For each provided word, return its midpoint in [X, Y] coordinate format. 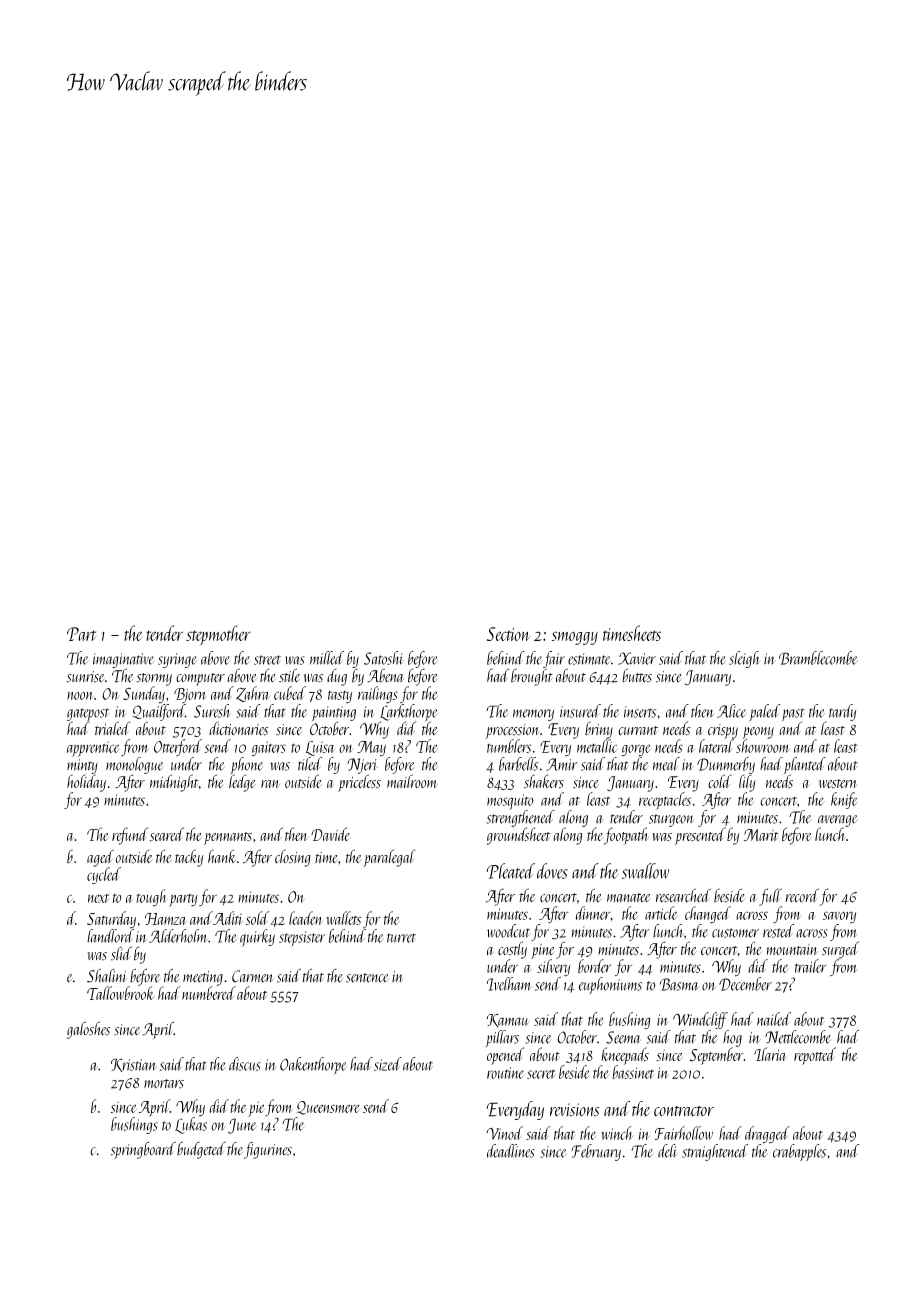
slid [121, 953]
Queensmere [328, 1108]
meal [666, 764]
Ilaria [770, 1054]
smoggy [575, 638]
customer [735, 933]
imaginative [124, 660]
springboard [143, 1150]
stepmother [218, 635]
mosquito [510, 802]
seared [167, 834]
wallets [344, 918]
